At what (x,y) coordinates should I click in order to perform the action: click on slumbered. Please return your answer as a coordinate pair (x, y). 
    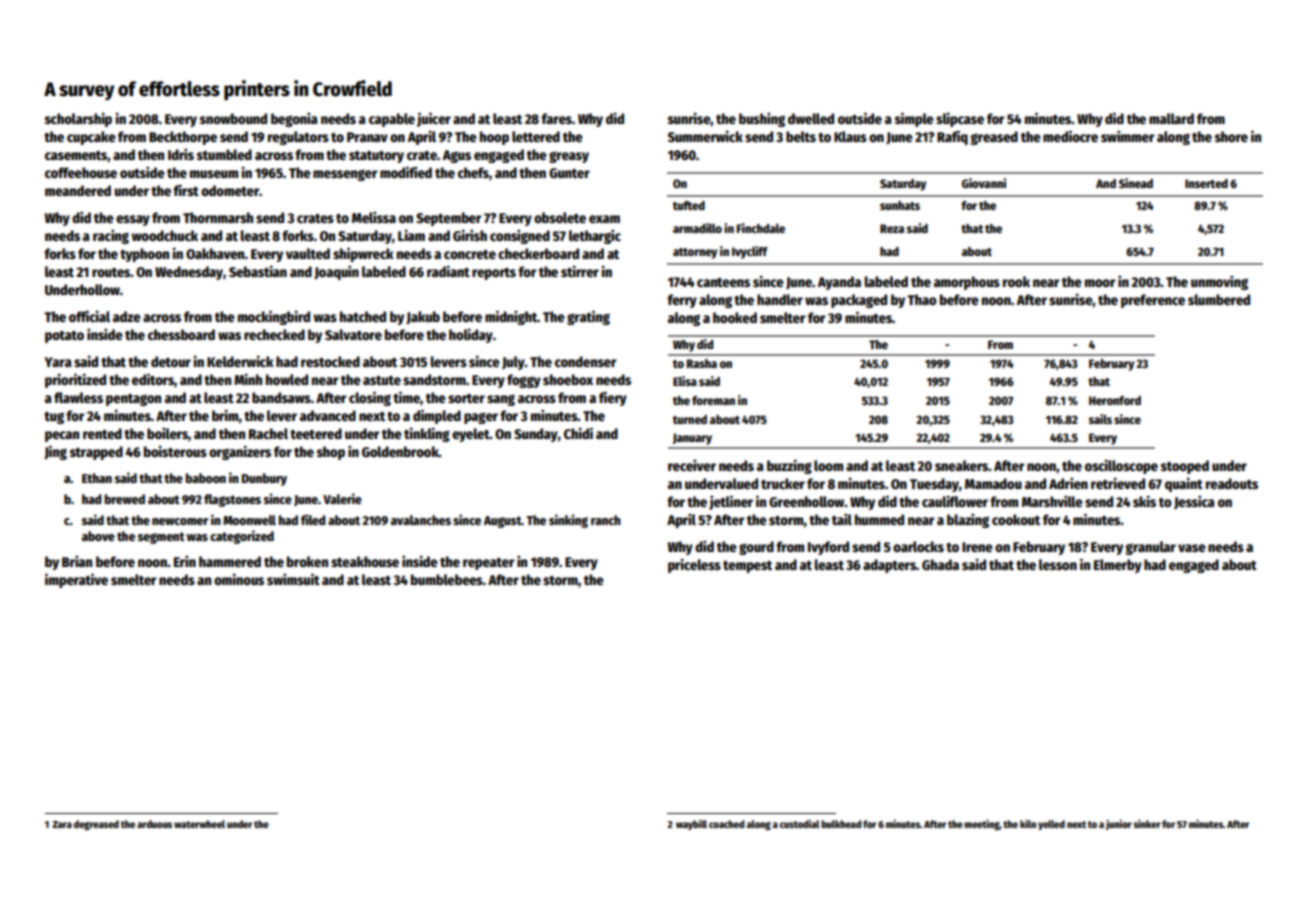
    Looking at the image, I should click on (1219, 299).
